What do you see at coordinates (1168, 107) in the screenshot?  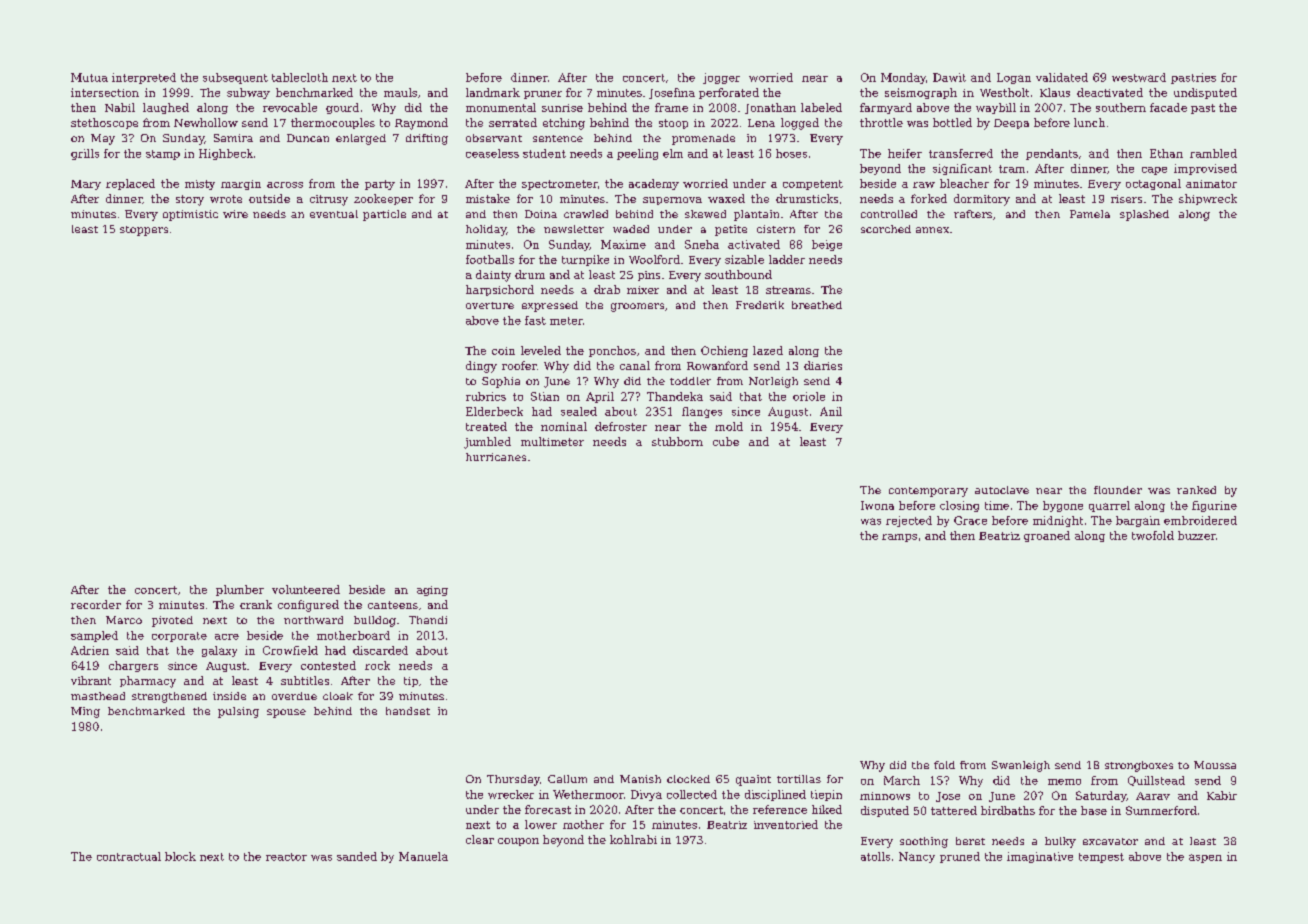 I see `facade` at bounding box center [1168, 107].
